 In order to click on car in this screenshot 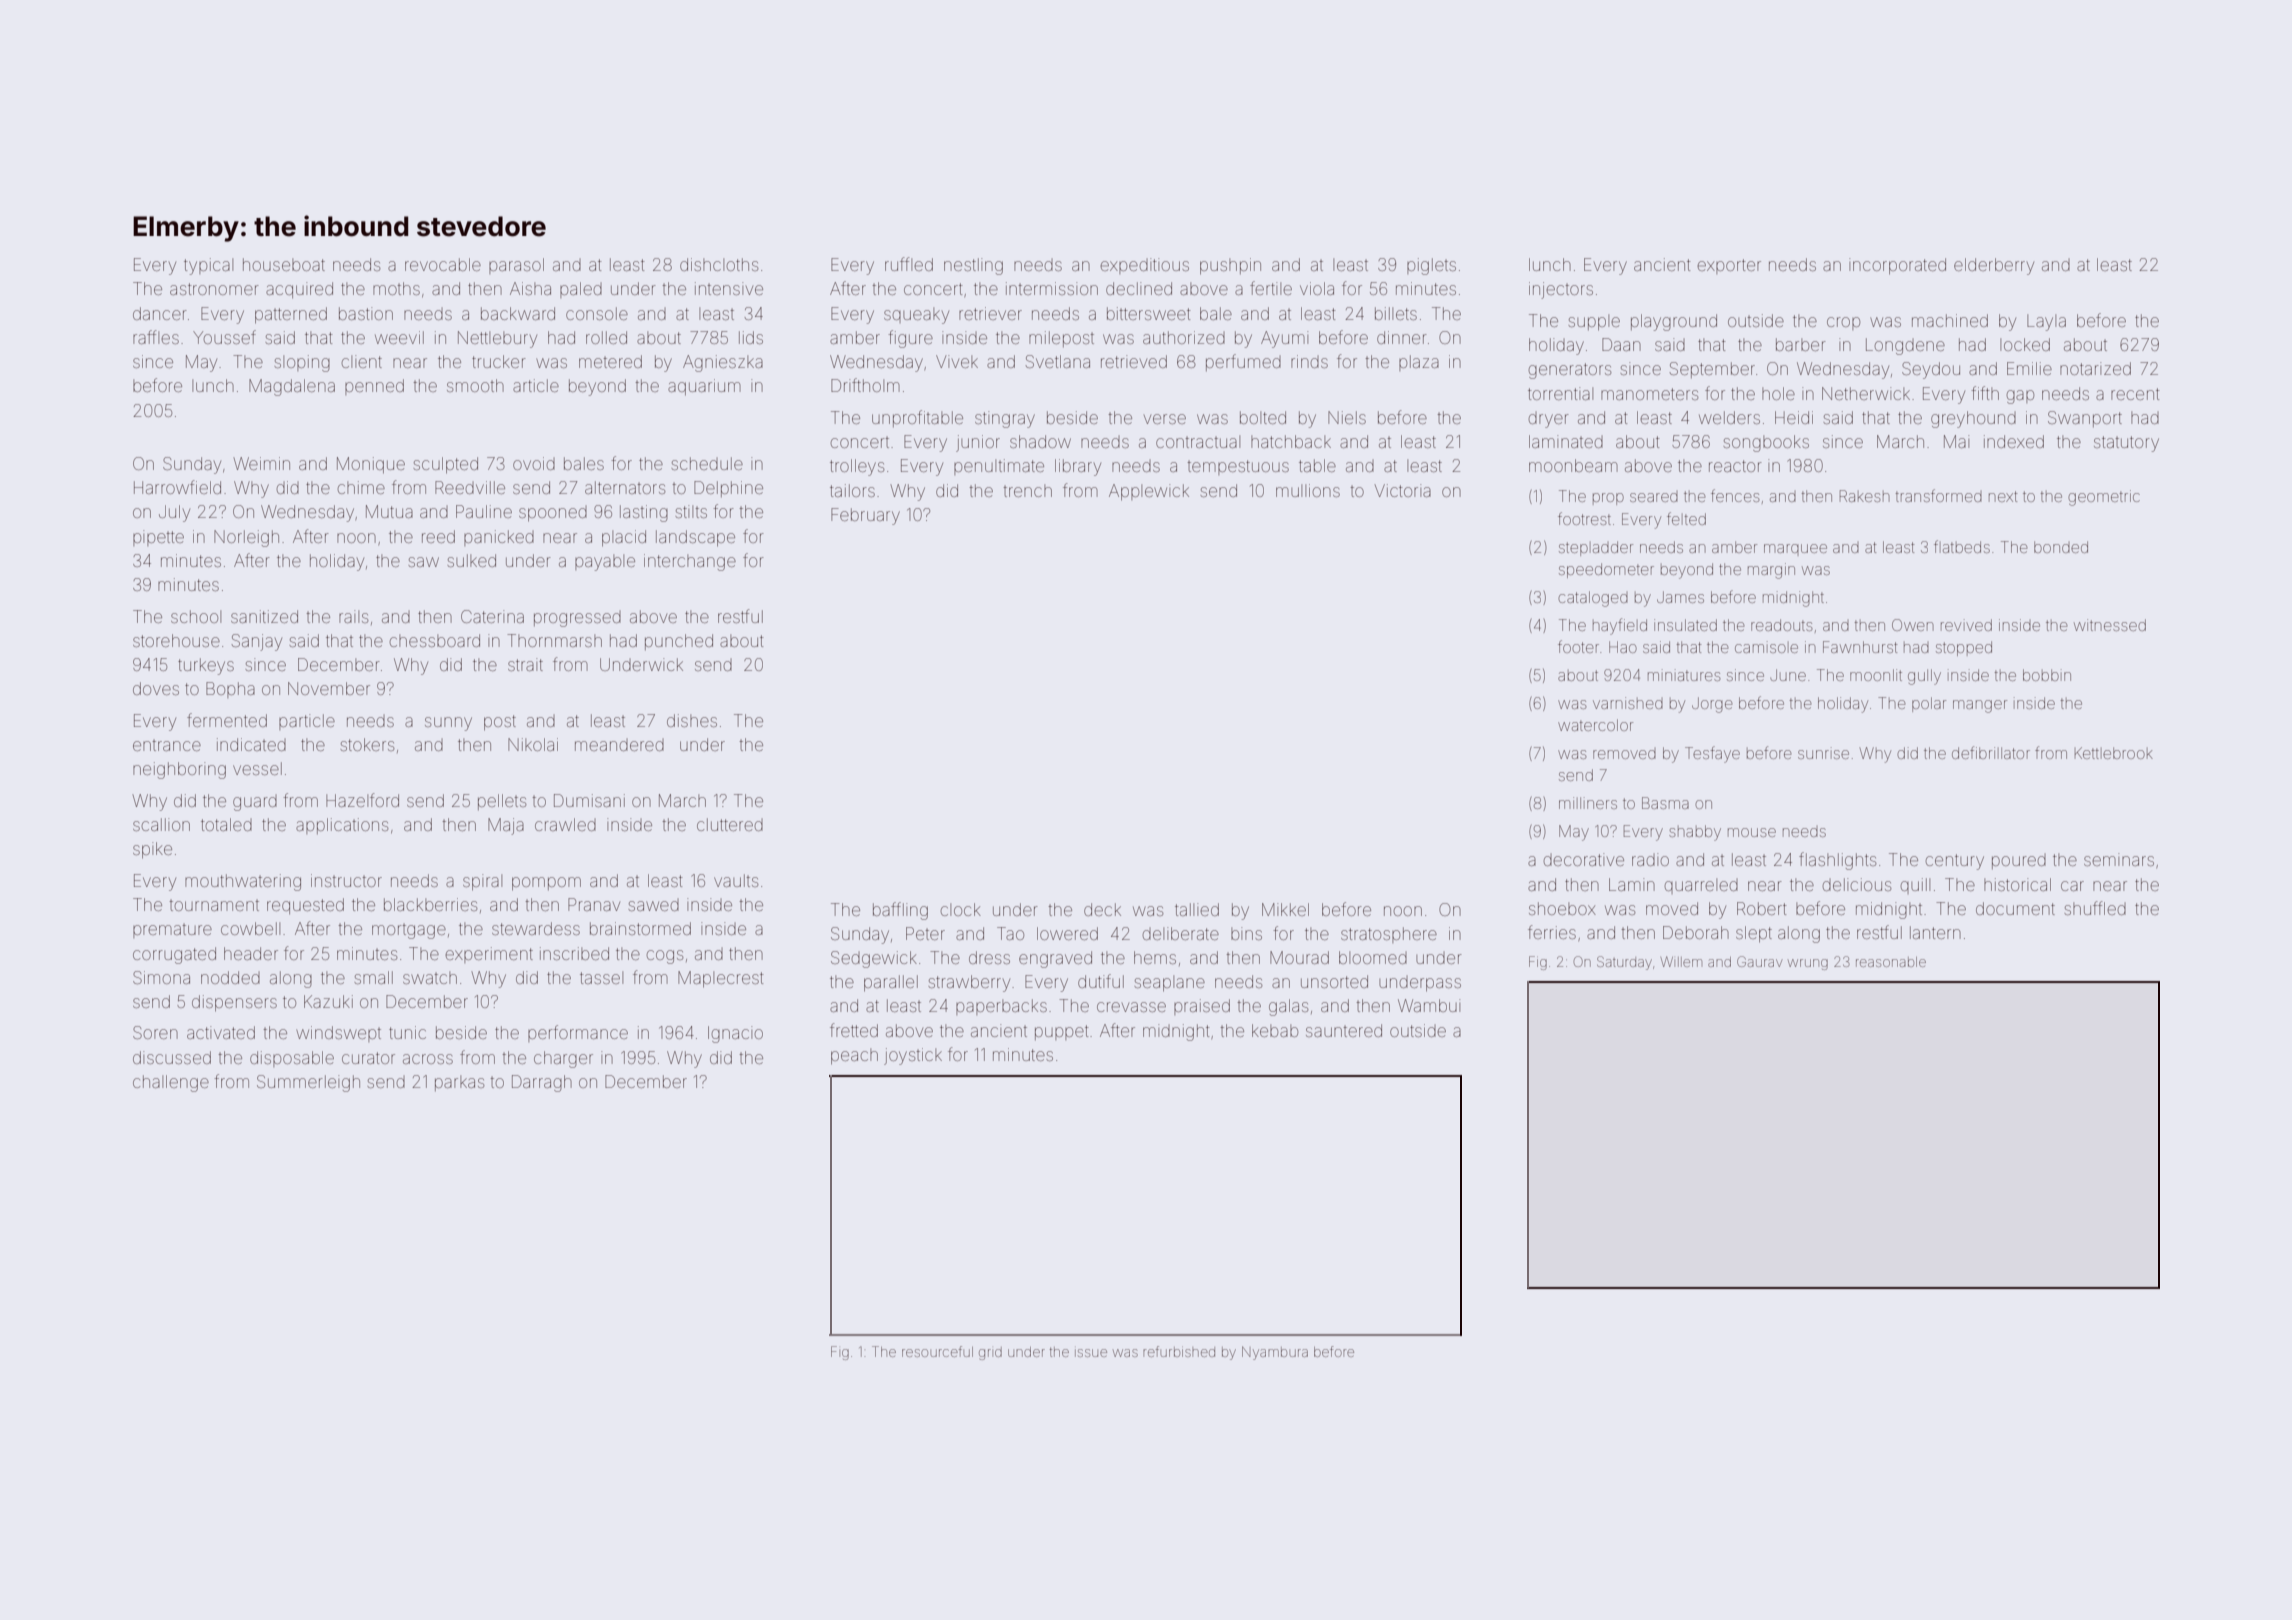, I will do `click(2072, 886)`.
